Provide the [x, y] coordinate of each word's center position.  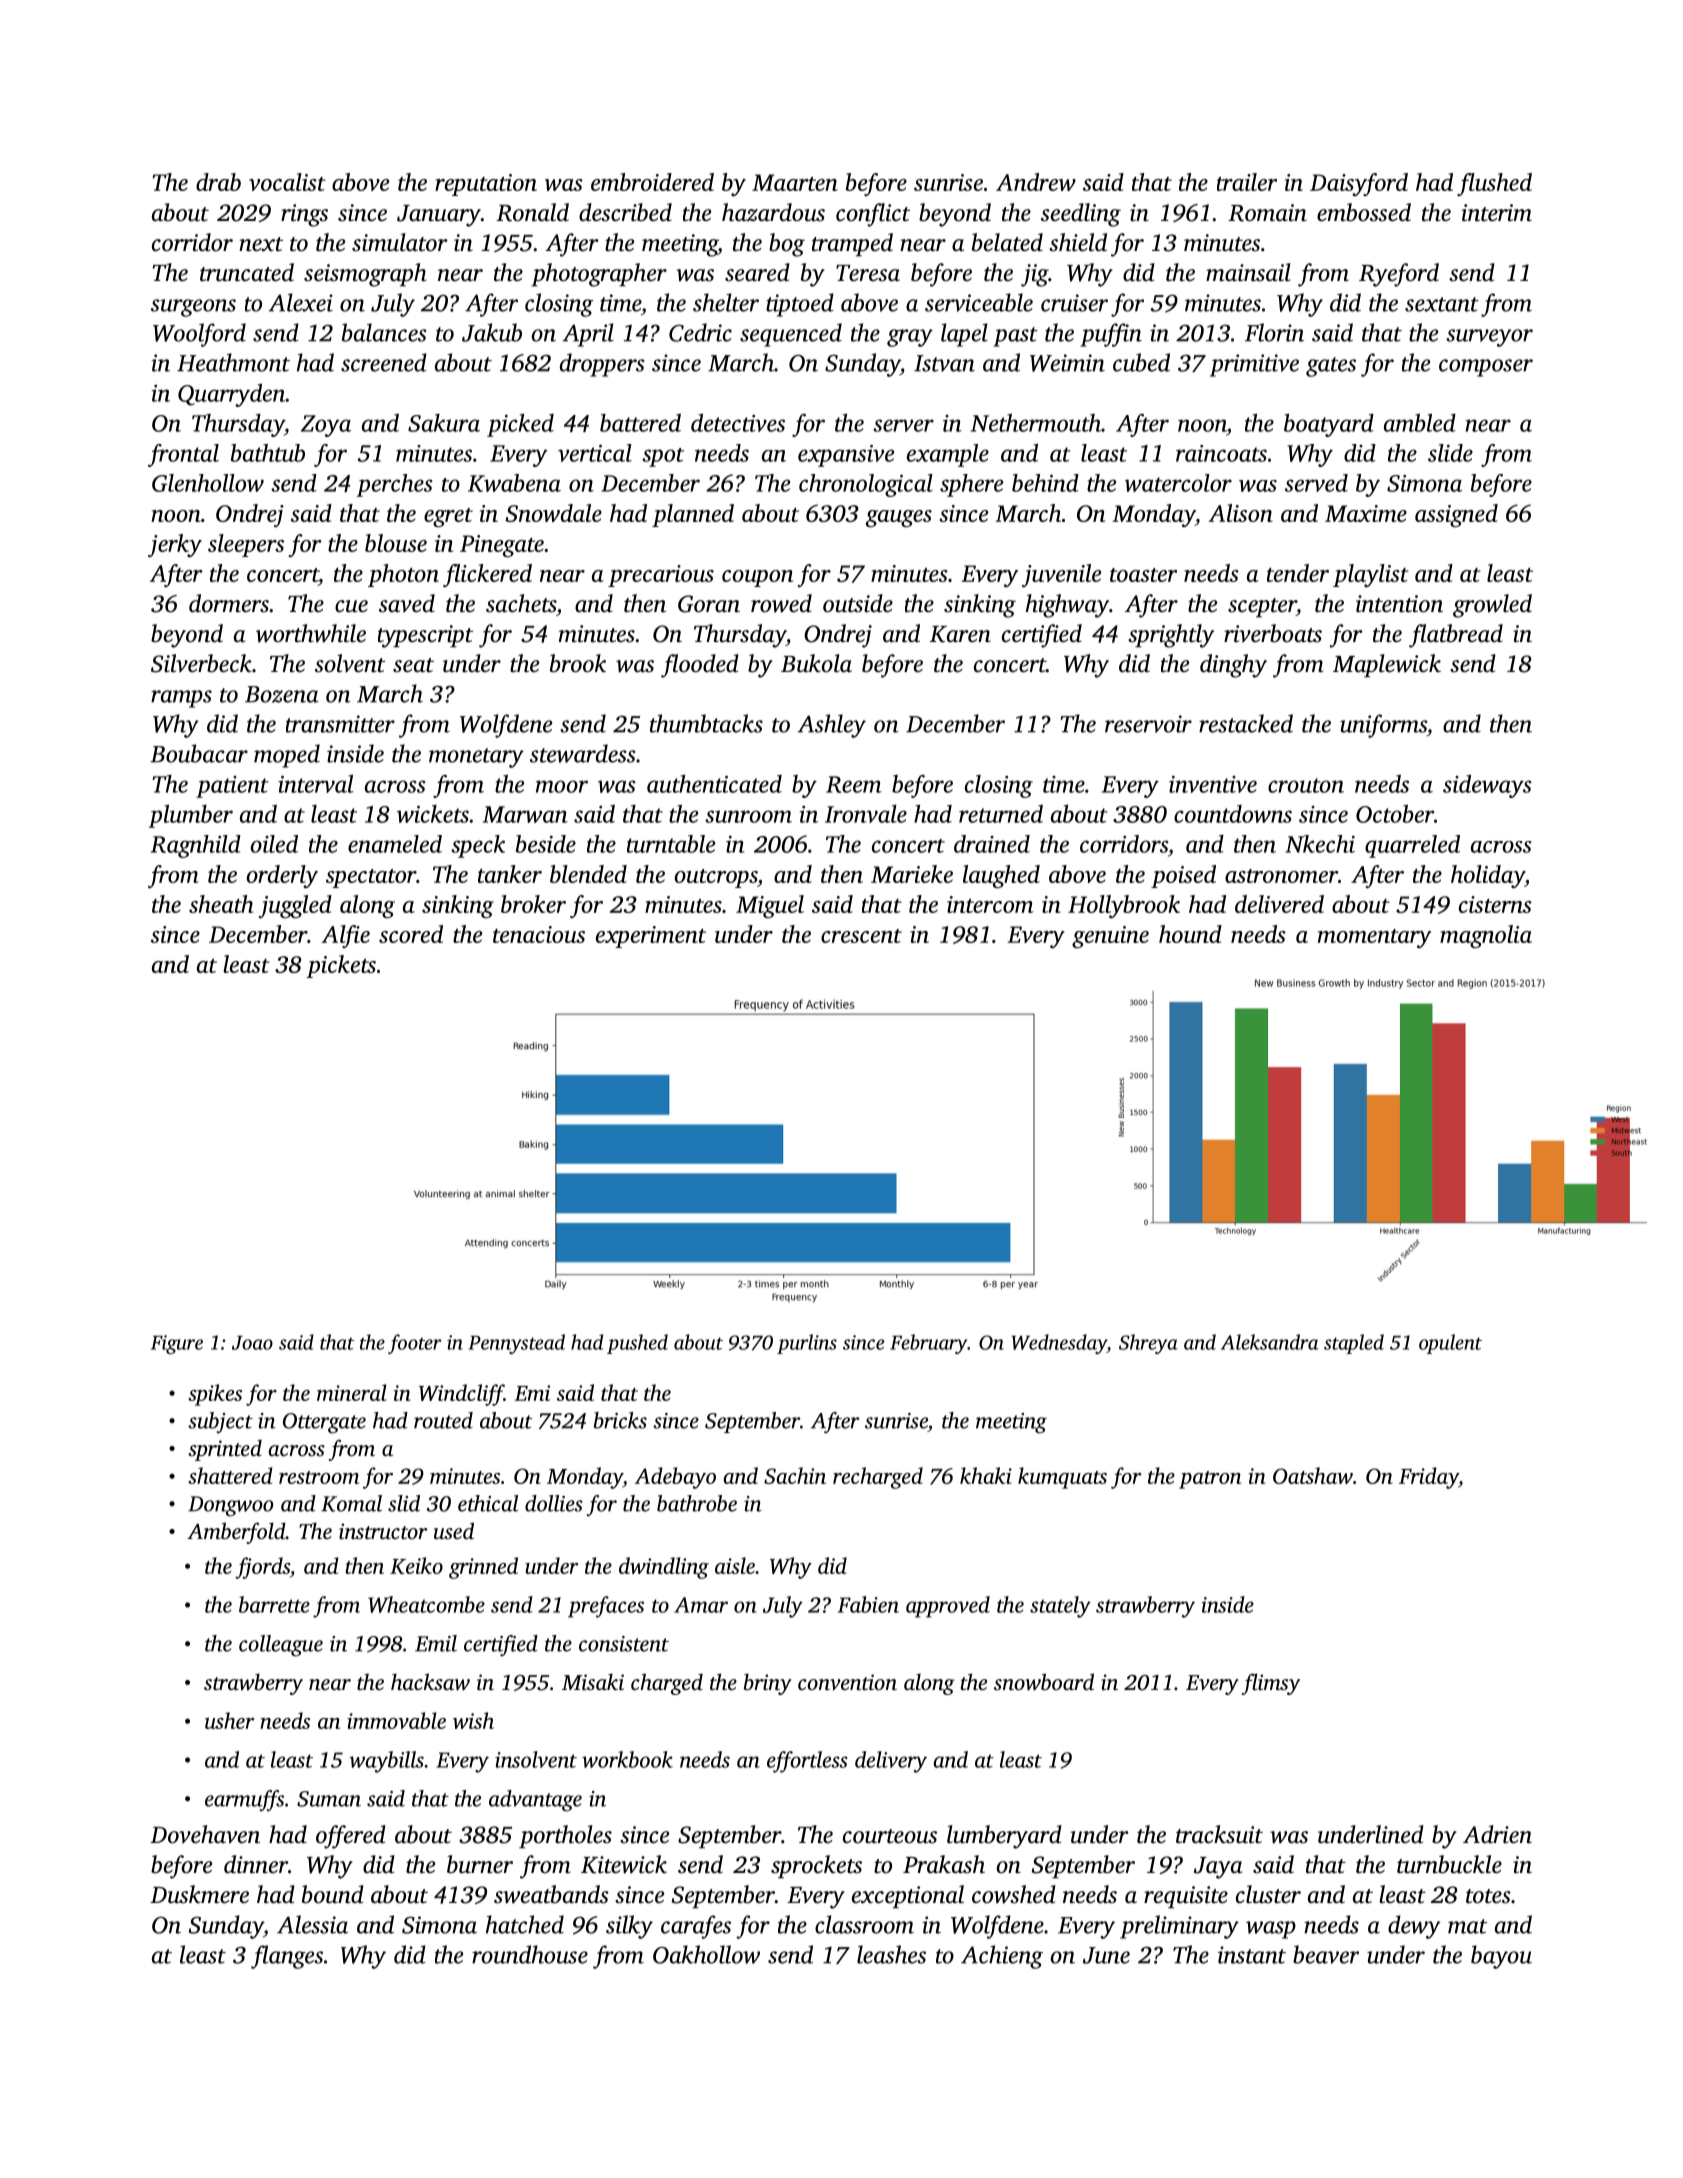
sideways [1487, 786]
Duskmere [199, 1894]
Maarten [795, 182]
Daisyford [1359, 184]
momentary [1374, 938]
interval [316, 784]
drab [218, 182]
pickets [341, 966]
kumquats [1062, 1478]
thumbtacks [706, 723]
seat [413, 665]
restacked [1246, 723]
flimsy [1271, 1684]
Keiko [416, 1565]
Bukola [816, 663]
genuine [1110, 937]
